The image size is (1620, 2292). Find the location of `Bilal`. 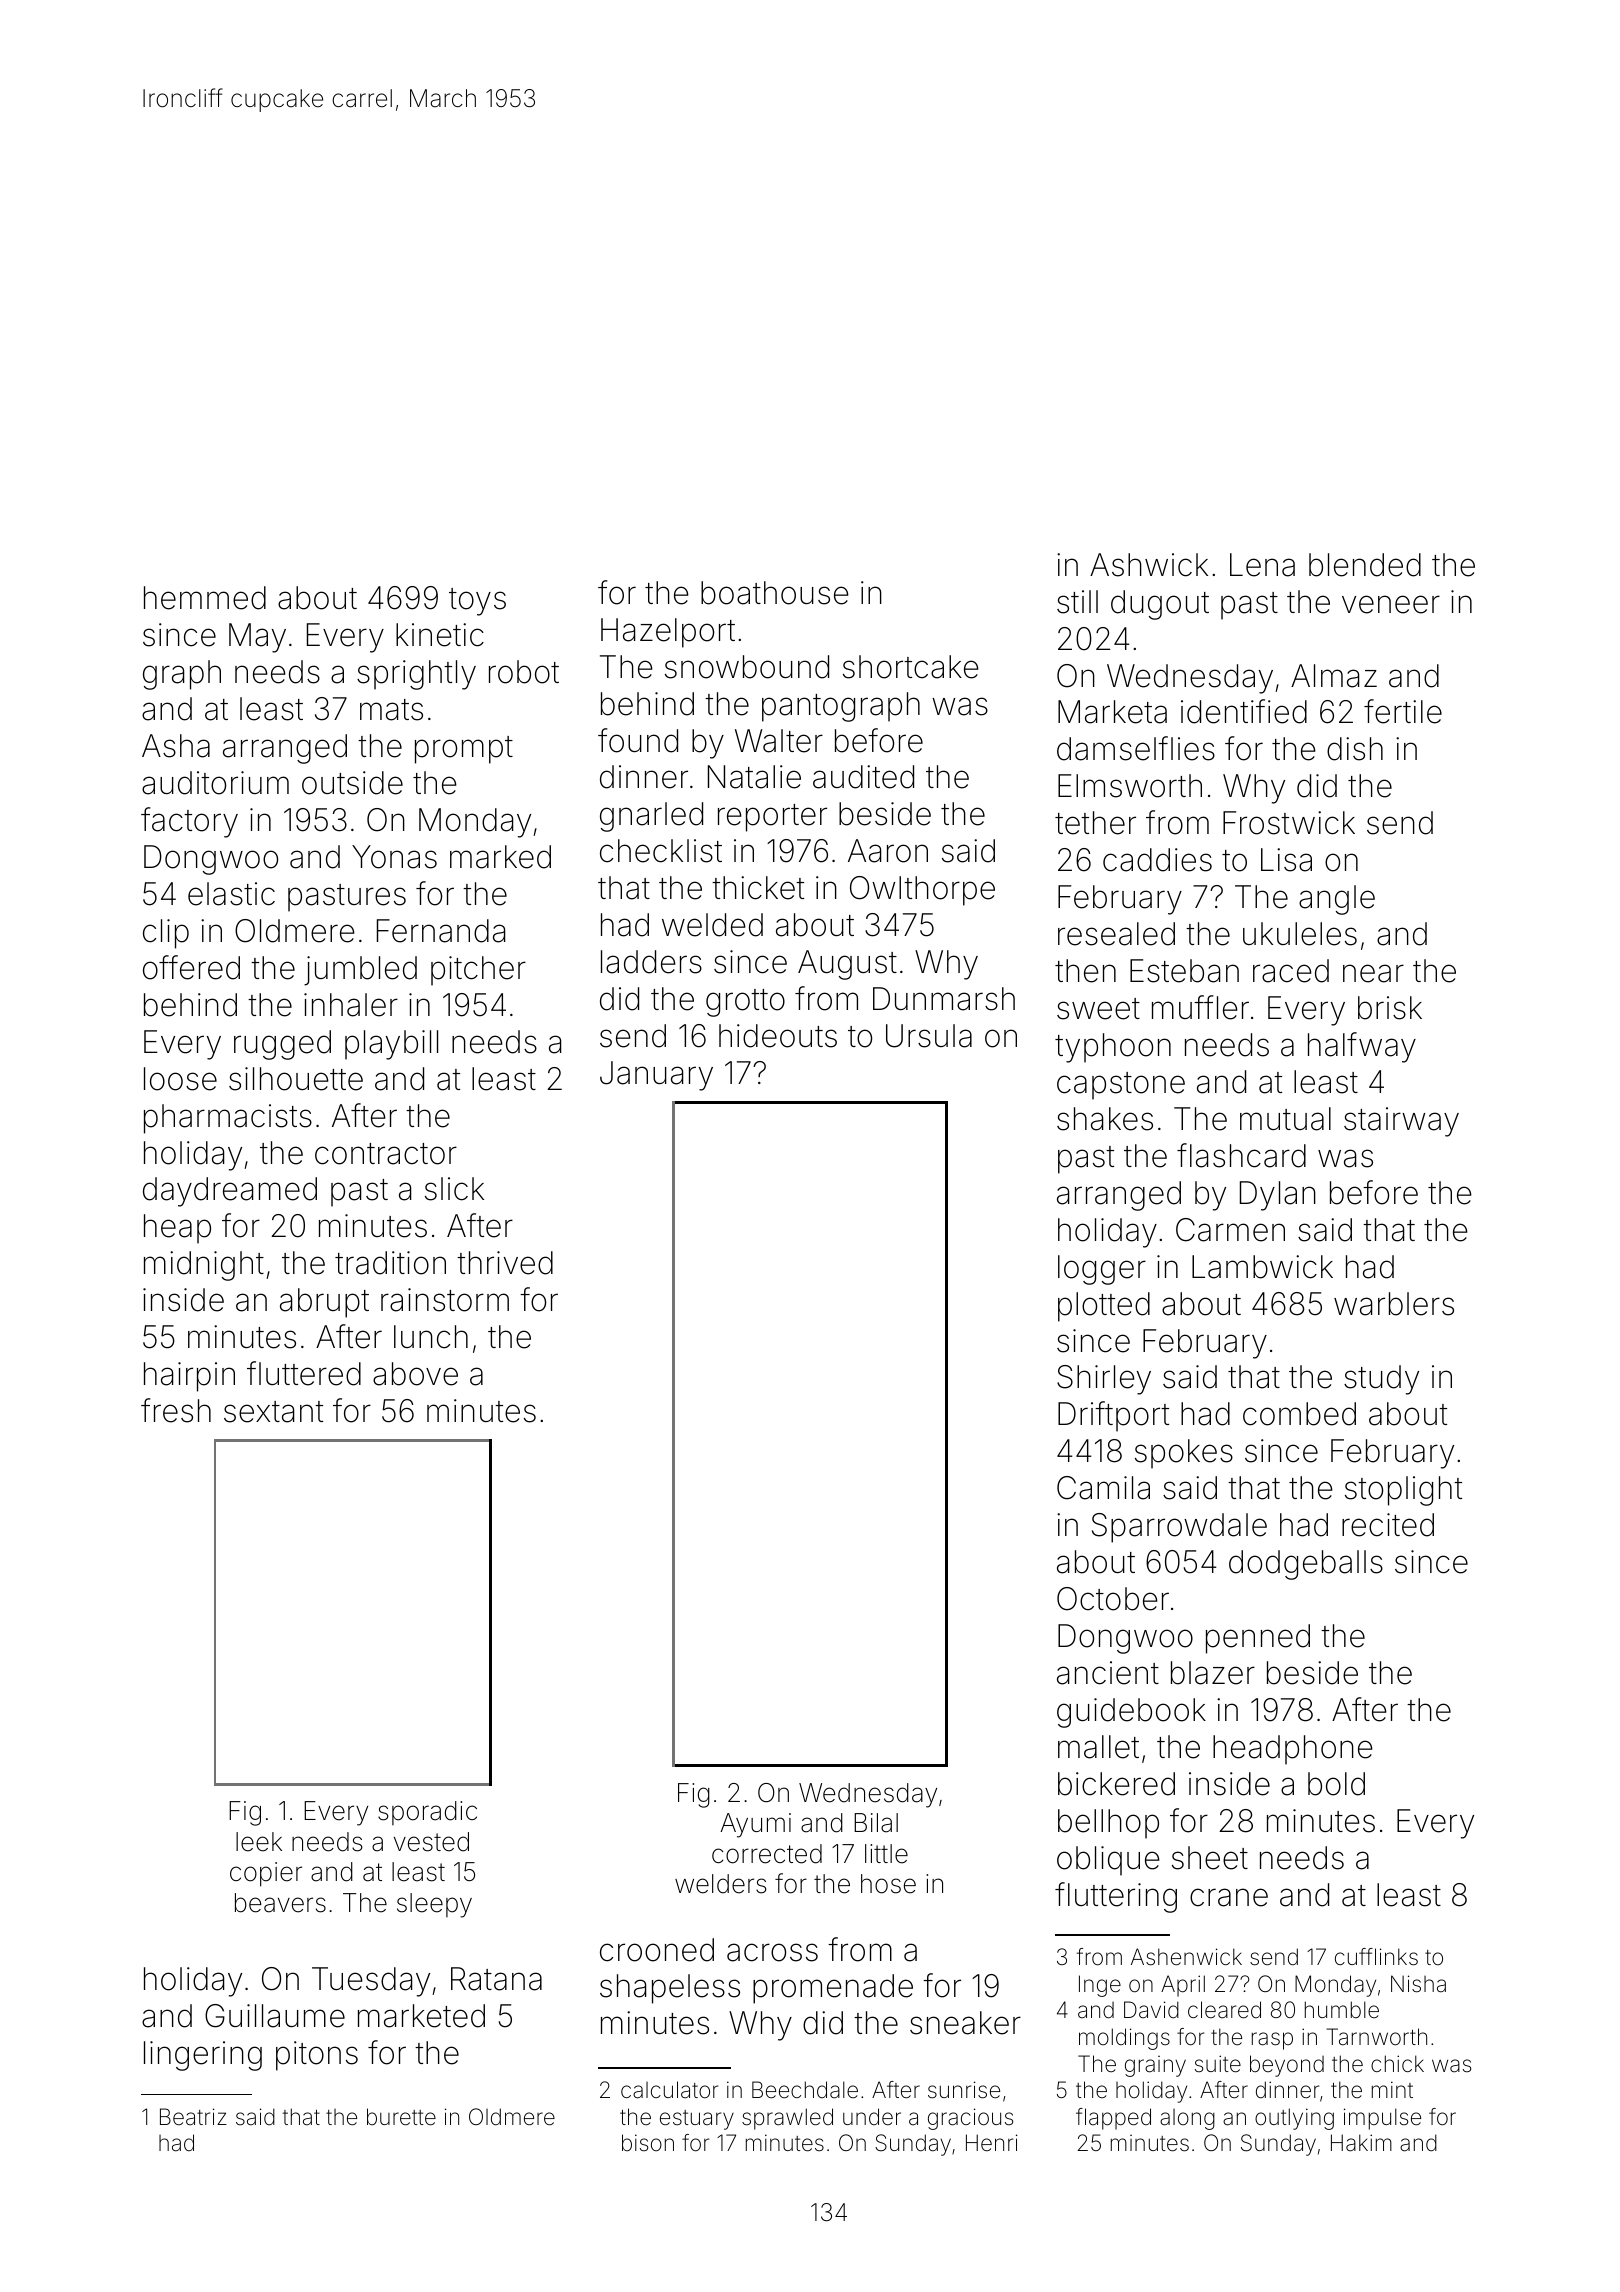

Bilal is located at coordinates (876, 1823).
